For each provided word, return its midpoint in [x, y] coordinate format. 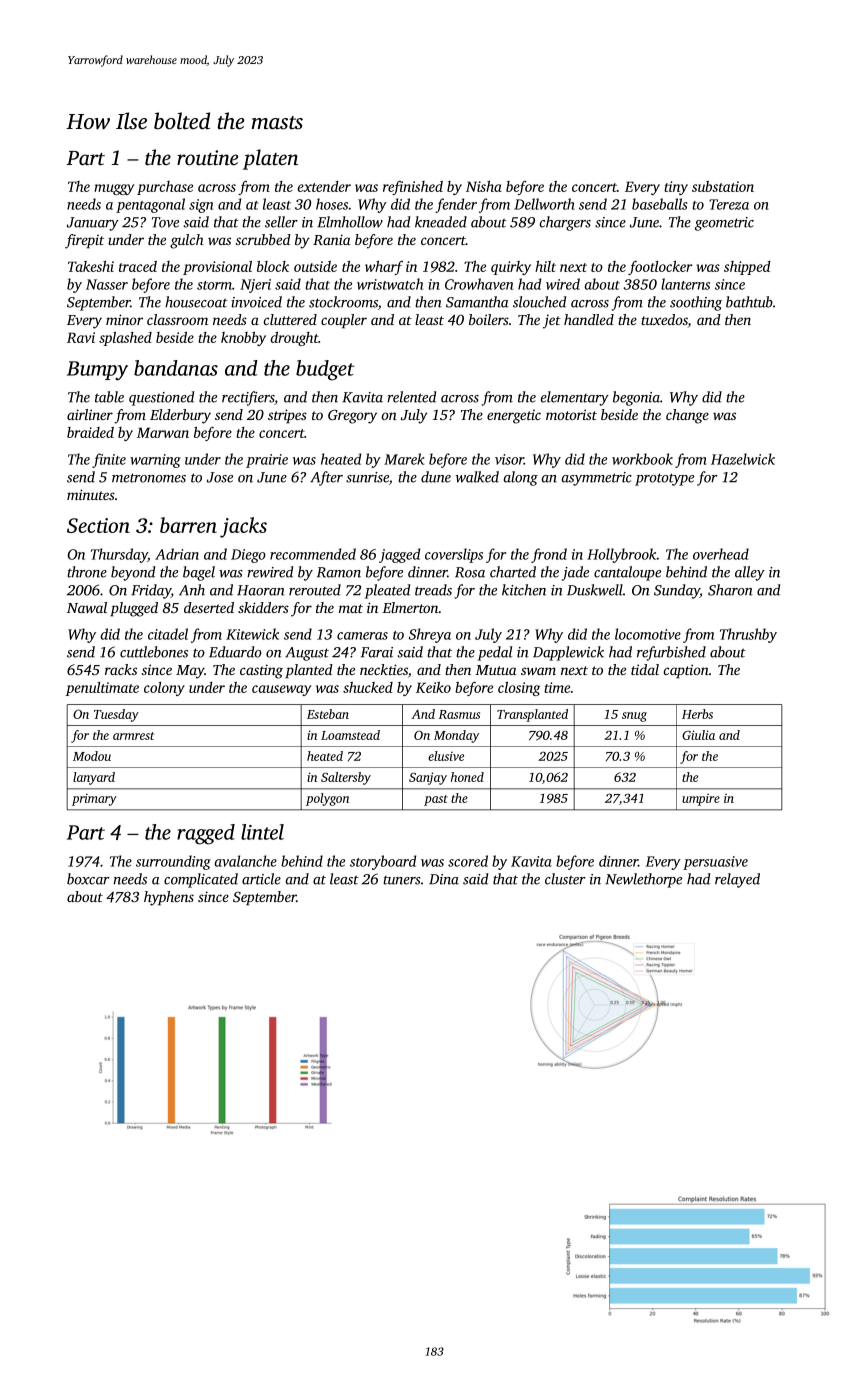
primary [94, 799]
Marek [404, 459]
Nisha [484, 186]
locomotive [648, 634]
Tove [165, 222]
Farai [377, 652]
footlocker [660, 268]
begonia [636, 398]
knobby [243, 339]
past [436, 800]
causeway [281, 690]
